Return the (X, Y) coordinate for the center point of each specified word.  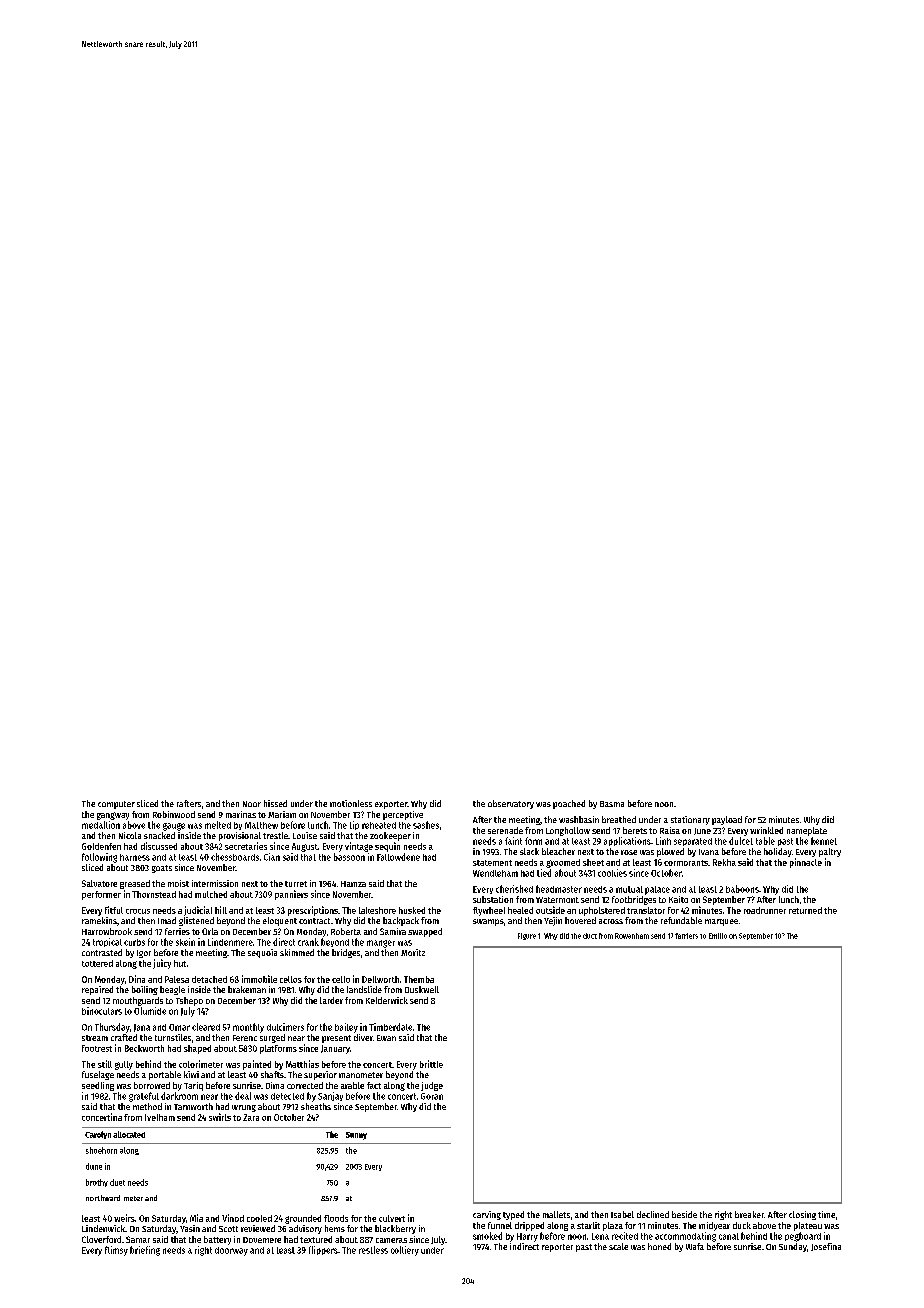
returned (805, 910)
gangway (113, 816)
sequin (387, 847)
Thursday (112, 1028)
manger (381, 944)
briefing (145, 1251)
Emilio (718, 936)
